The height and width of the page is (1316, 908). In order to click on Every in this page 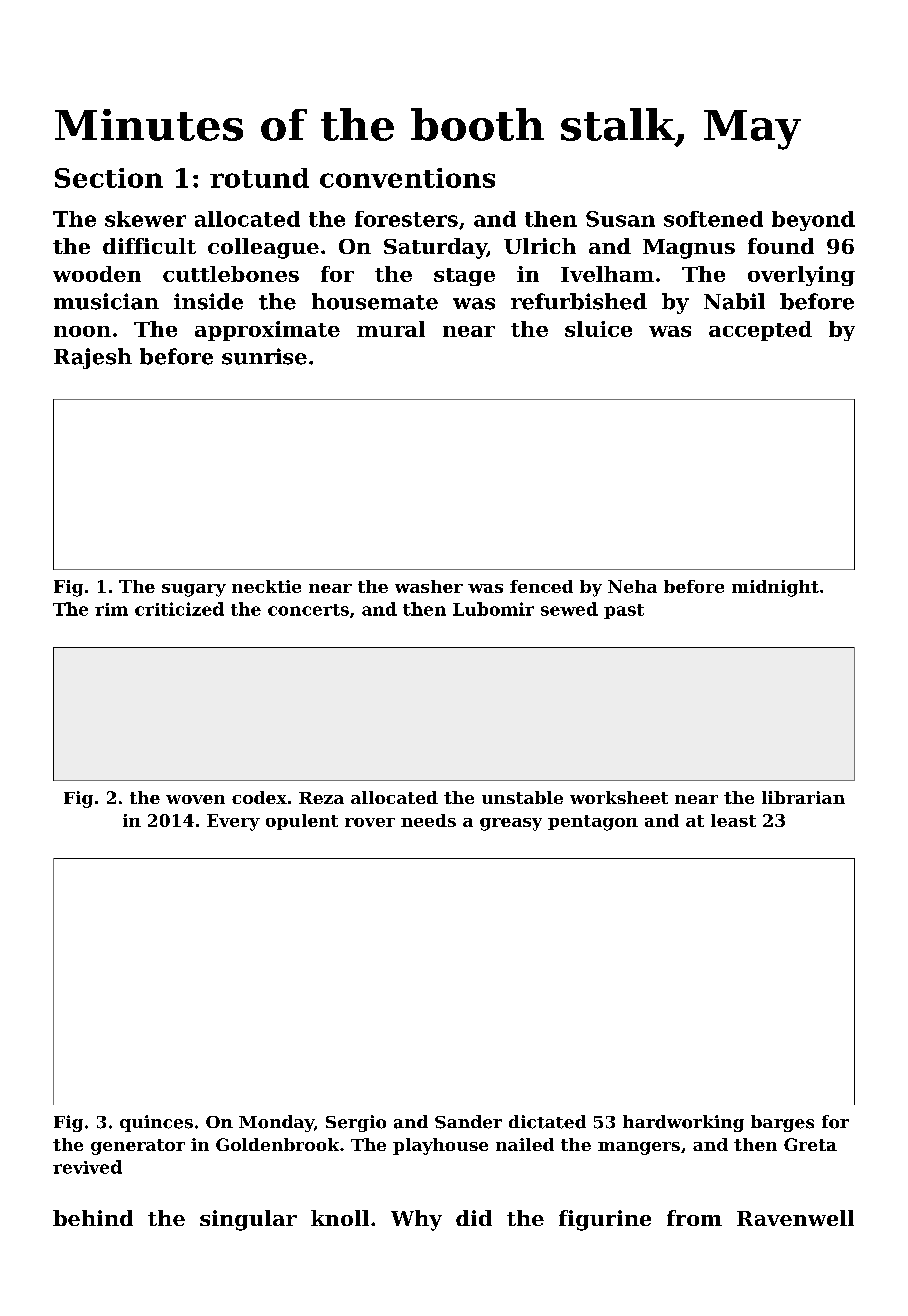, I will do `click(233, 822)`.
